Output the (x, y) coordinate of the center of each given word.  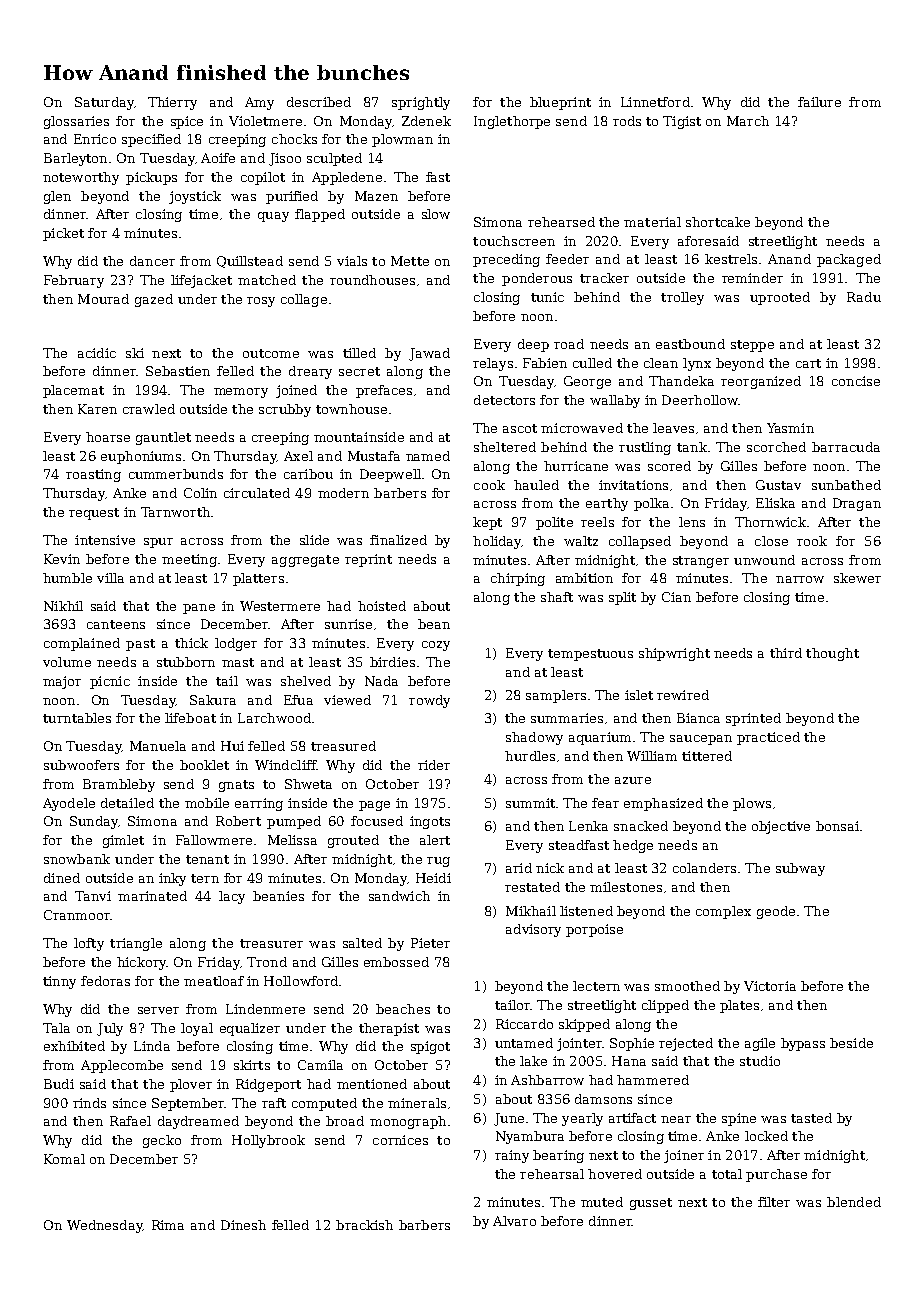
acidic (97, 353)
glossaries (76, 122)
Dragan (857, 504)
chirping (518, 579)
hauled (536, 485)
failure (819, 102)
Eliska (775, 503)
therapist (389, 1029)
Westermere (280, 606)
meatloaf (214, 981)
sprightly (421, 103)
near (676, 1119)
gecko (162, 1141)
